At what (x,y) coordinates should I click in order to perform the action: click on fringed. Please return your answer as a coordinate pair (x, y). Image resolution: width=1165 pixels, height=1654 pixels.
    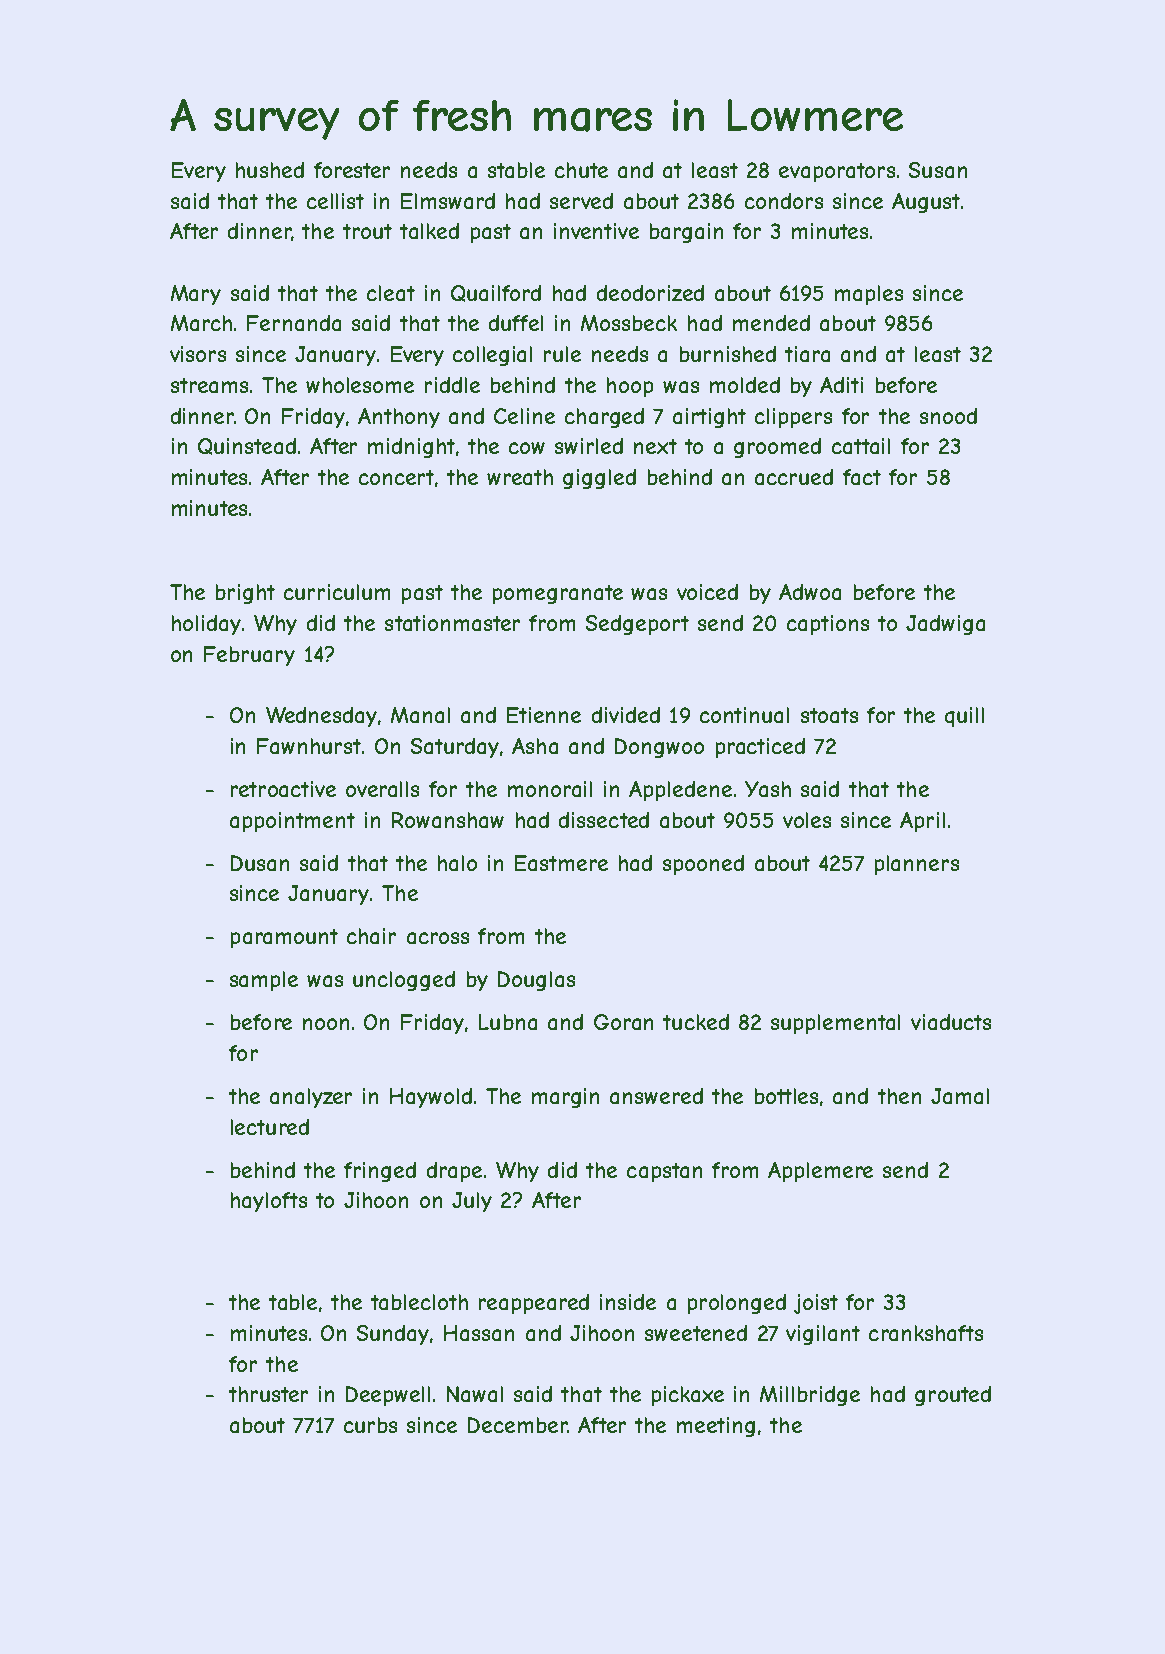
    Looking at the image, I should click on (380, 1172).
